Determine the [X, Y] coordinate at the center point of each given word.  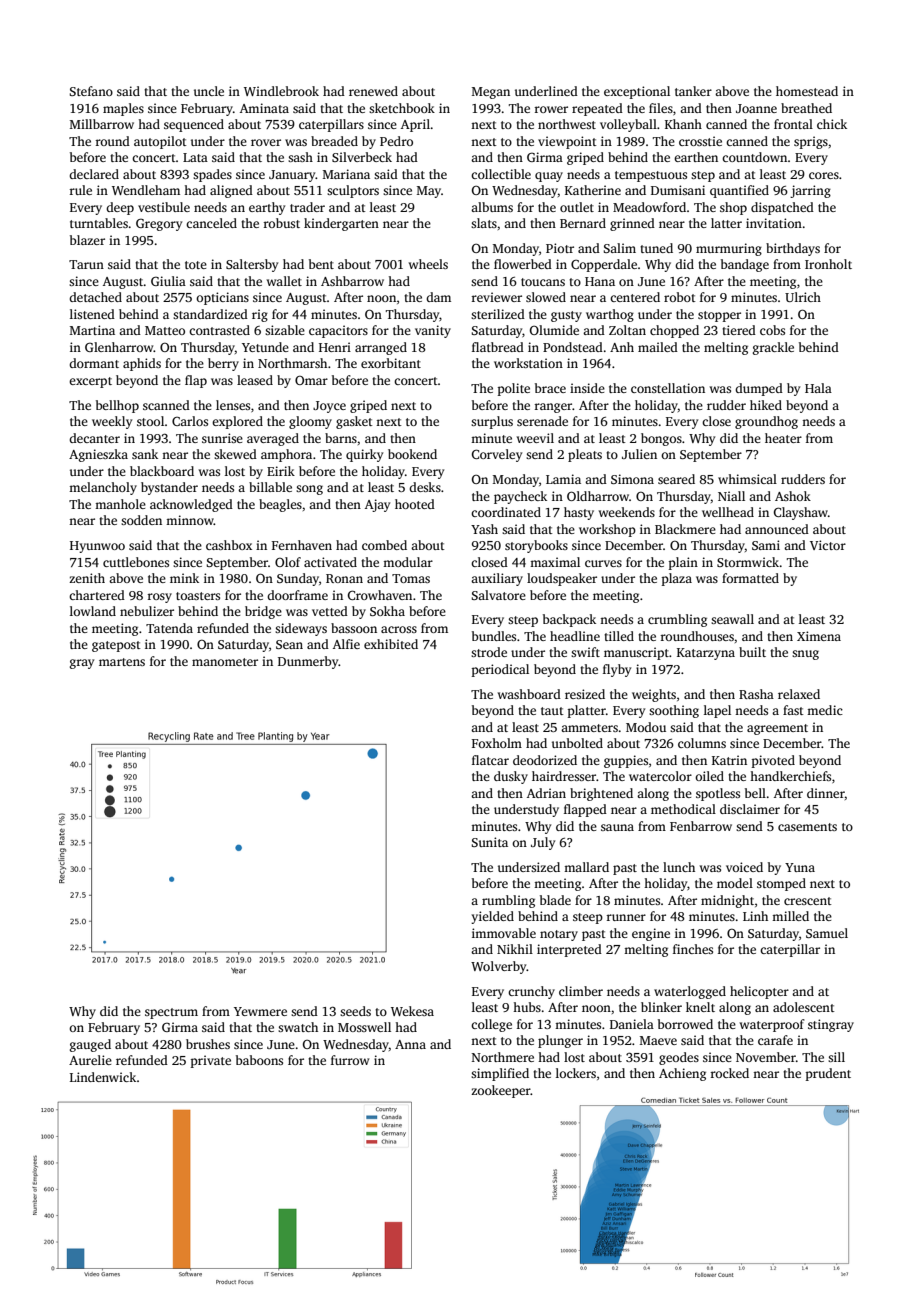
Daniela [632, 1024]
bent [321, 264]
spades [212, 175]
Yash [484, 529]
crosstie [700, 141]
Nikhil [515, 949]
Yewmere [260, 1011]
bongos [661, 439]
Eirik [281, 471]
